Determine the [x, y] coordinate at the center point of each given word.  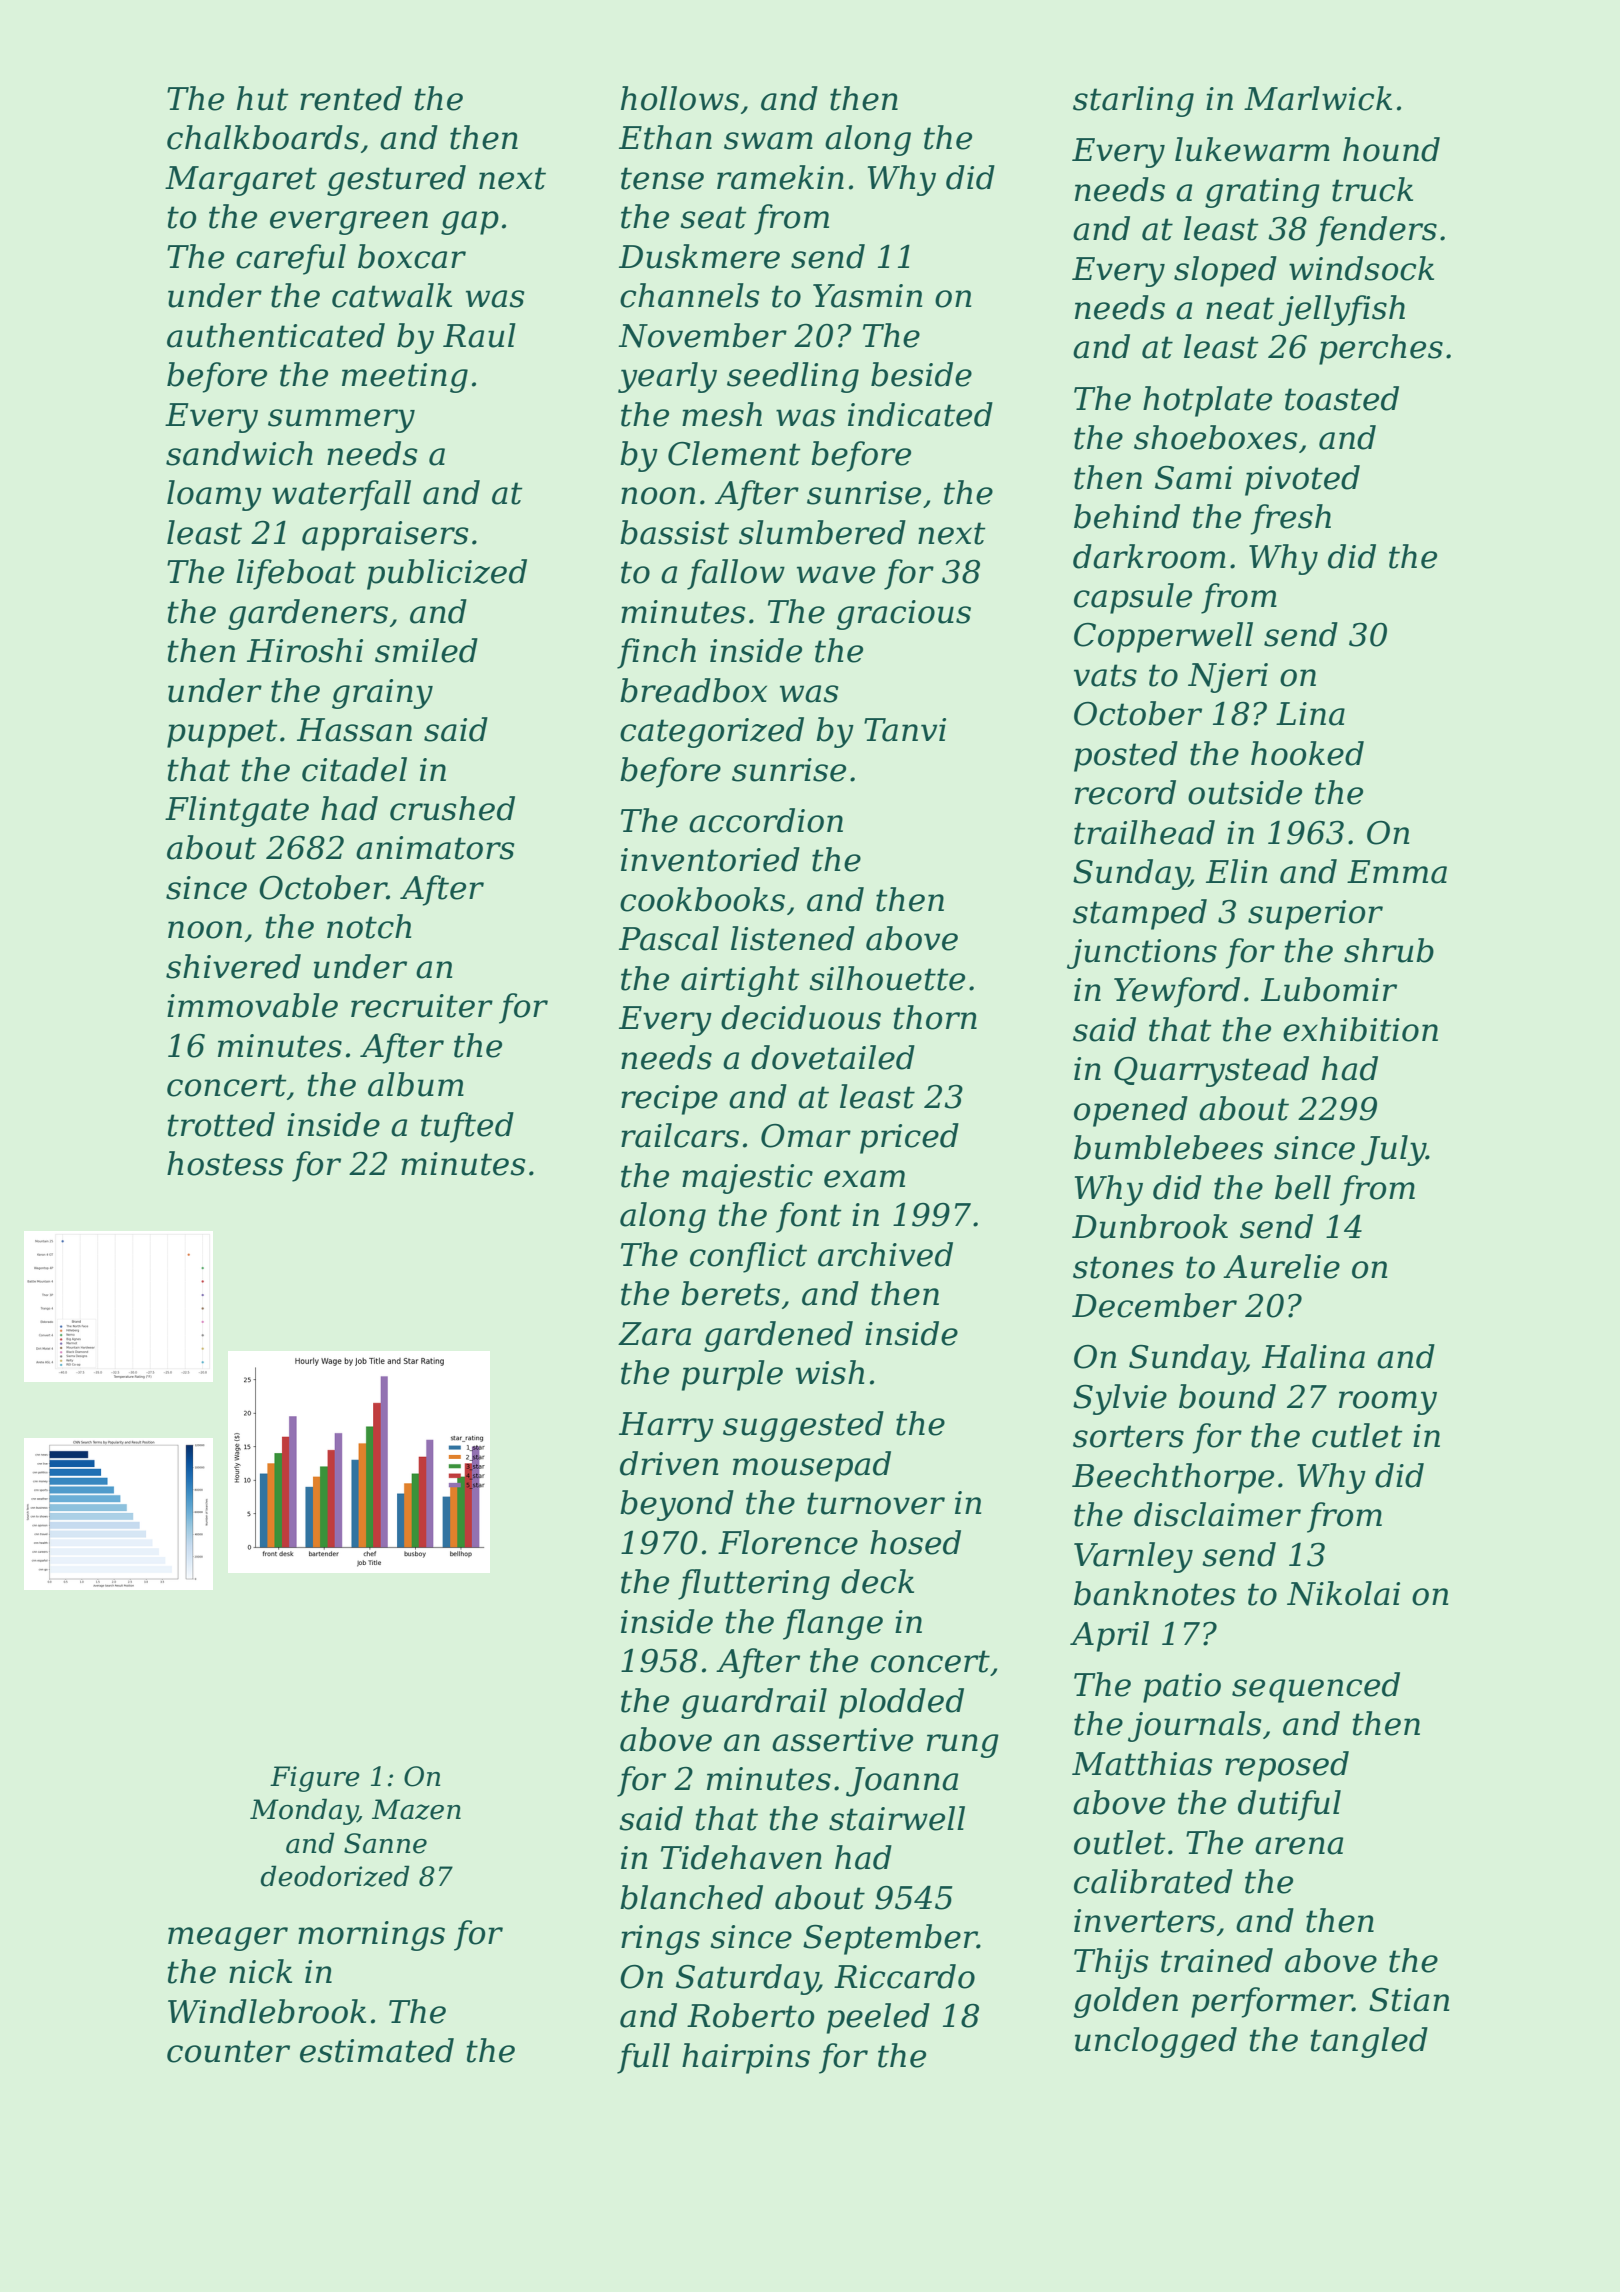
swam [768, 141]
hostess [225, 1163]
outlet [1119, 1842]
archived [885, 1254]
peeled [878, 2018]
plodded [901, 1703]
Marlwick [1318, 98]
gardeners [308, 614]
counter [228, 2051]
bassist [674, 532]
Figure [315, 1779]
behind [1127, 516]
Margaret [241, 181]
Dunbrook [1150, 1226]
